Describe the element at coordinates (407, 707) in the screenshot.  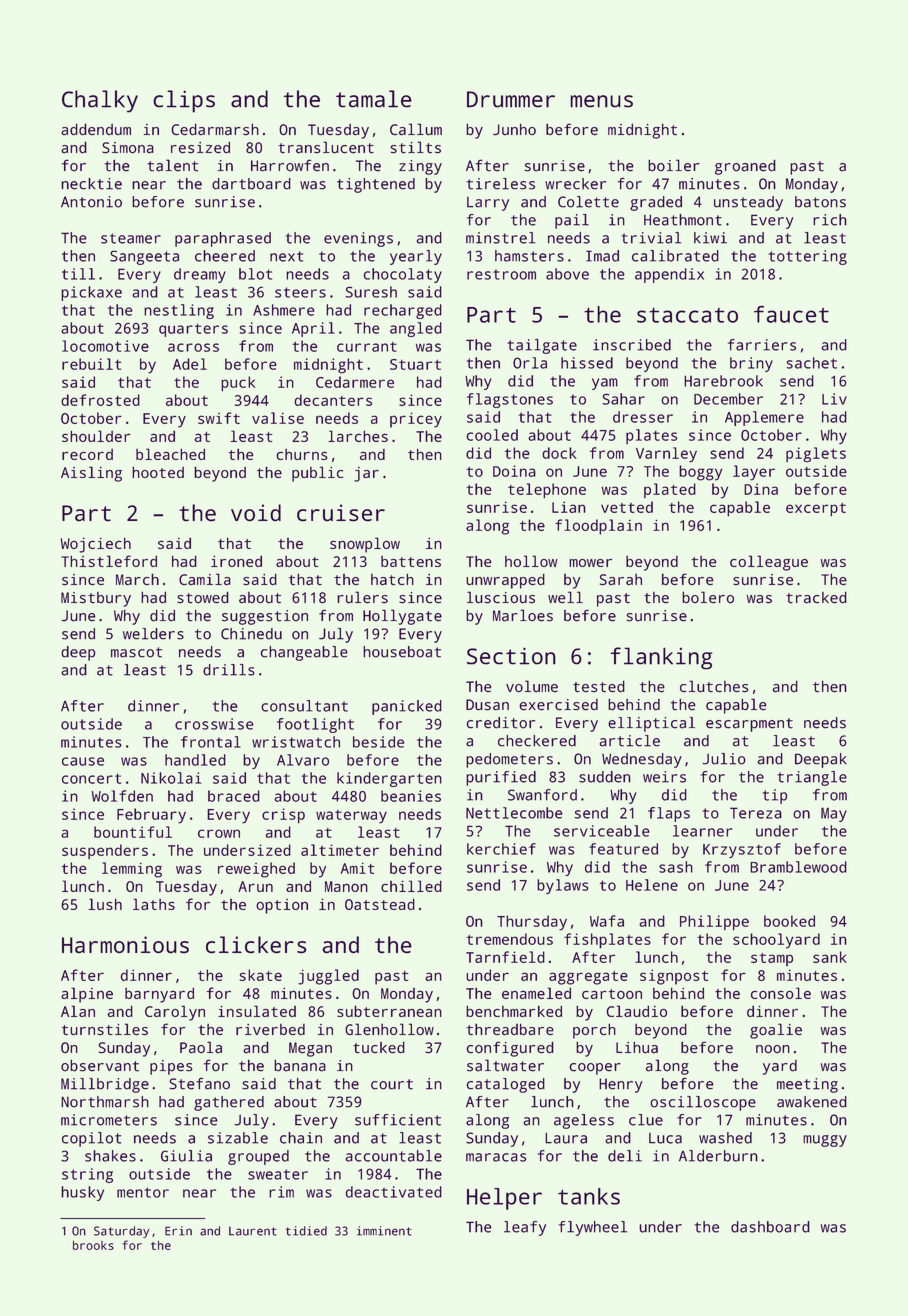
I see `panicked` at that location.
